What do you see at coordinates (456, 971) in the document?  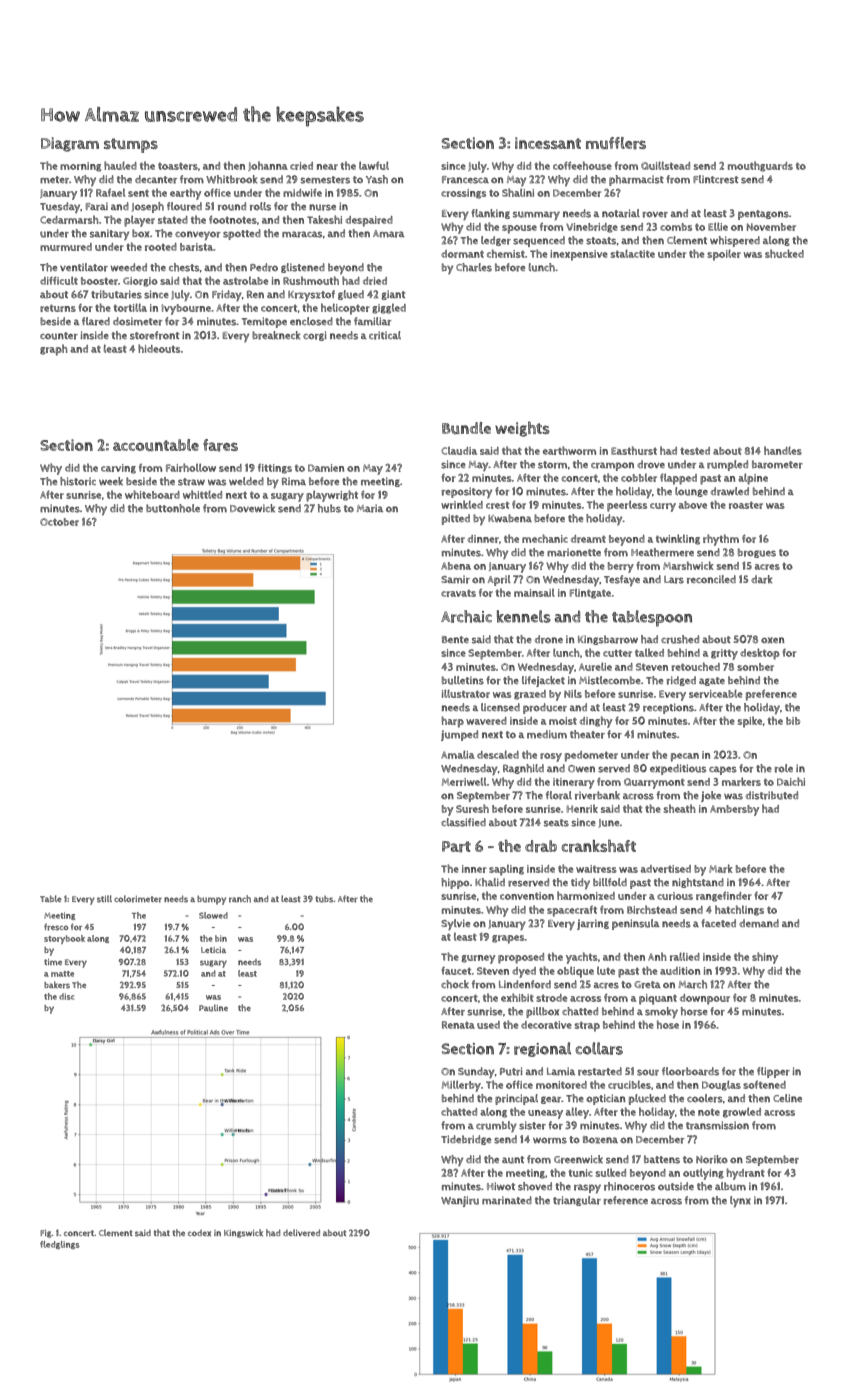 I see `faucet` at bounding box center [456, 971].
